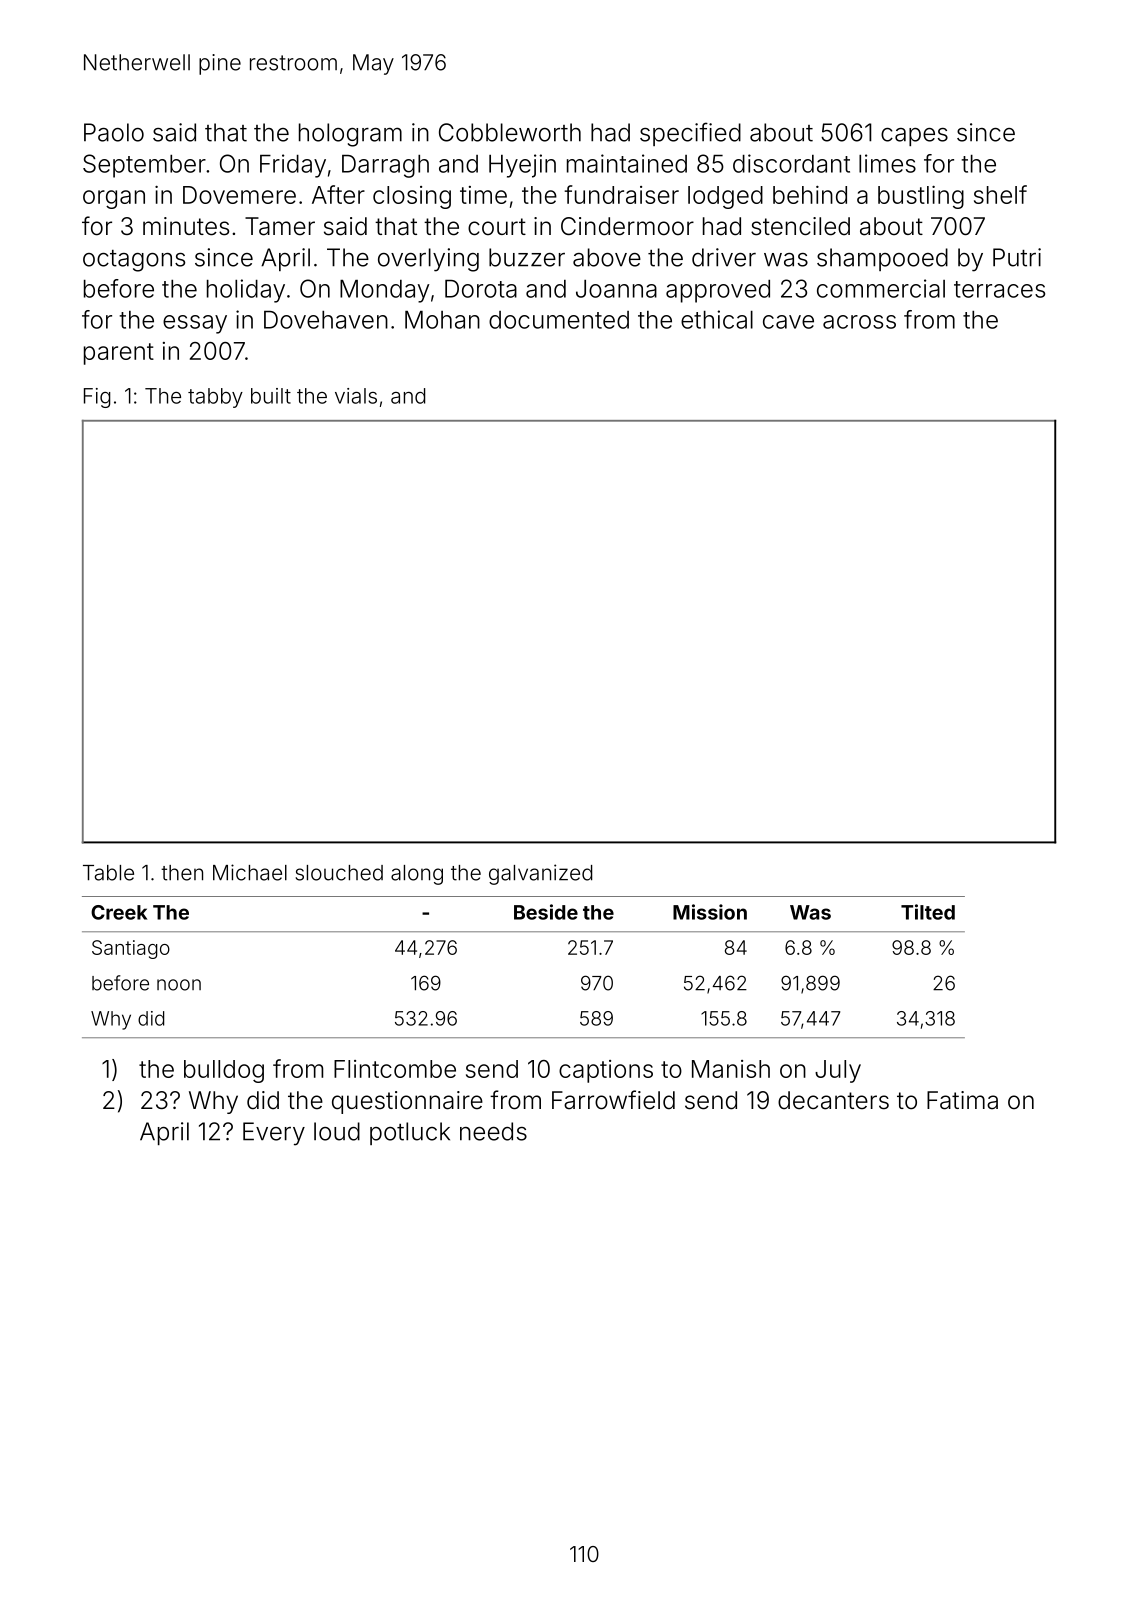 This screenshot has height=1610, width=1138. What do you see at coordinates (144, 166) in the screenshot?
I see `September` at bounding box center [144, 166].
